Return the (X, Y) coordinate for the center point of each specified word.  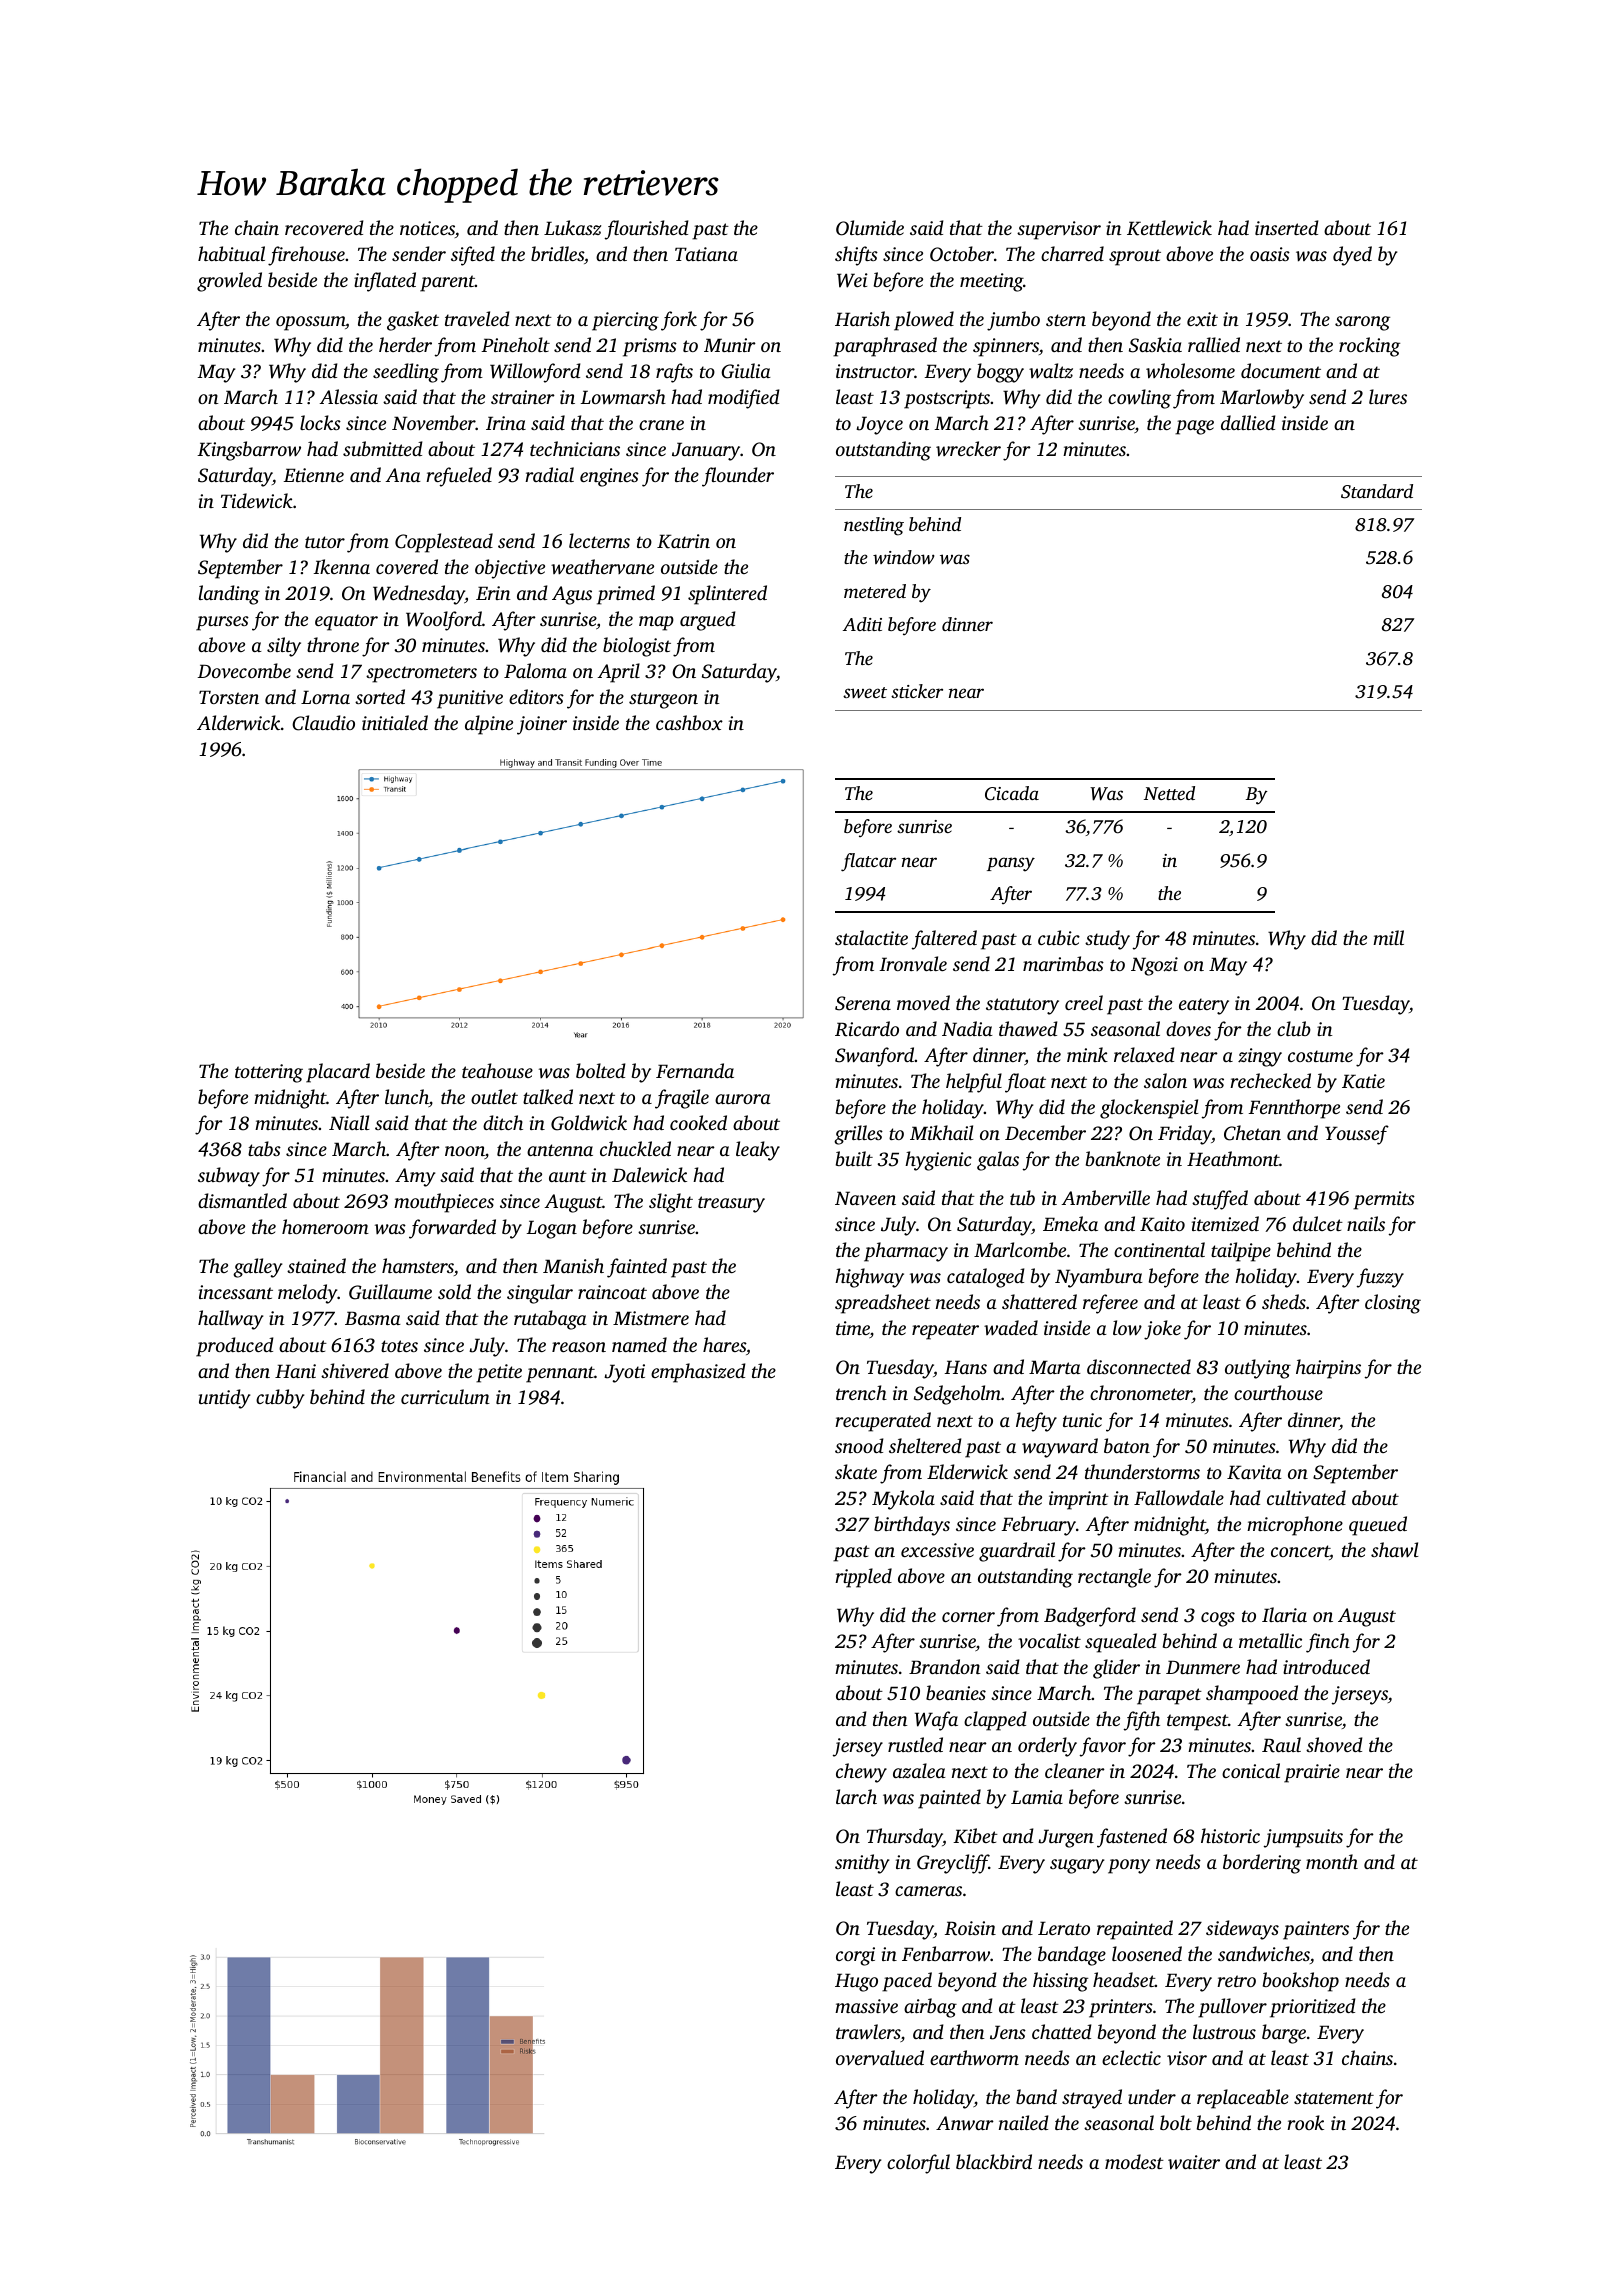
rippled (863, 1578)
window (904, 557)
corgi (855, 1956)
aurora (743, 1099)
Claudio (323, 723)
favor (1103, 1747)
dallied (1248, 422)
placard (338, 1073)
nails (1366, 1223)
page (1194, 427)
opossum (310, 323)
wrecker (968, 449)
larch (856, 1796)
